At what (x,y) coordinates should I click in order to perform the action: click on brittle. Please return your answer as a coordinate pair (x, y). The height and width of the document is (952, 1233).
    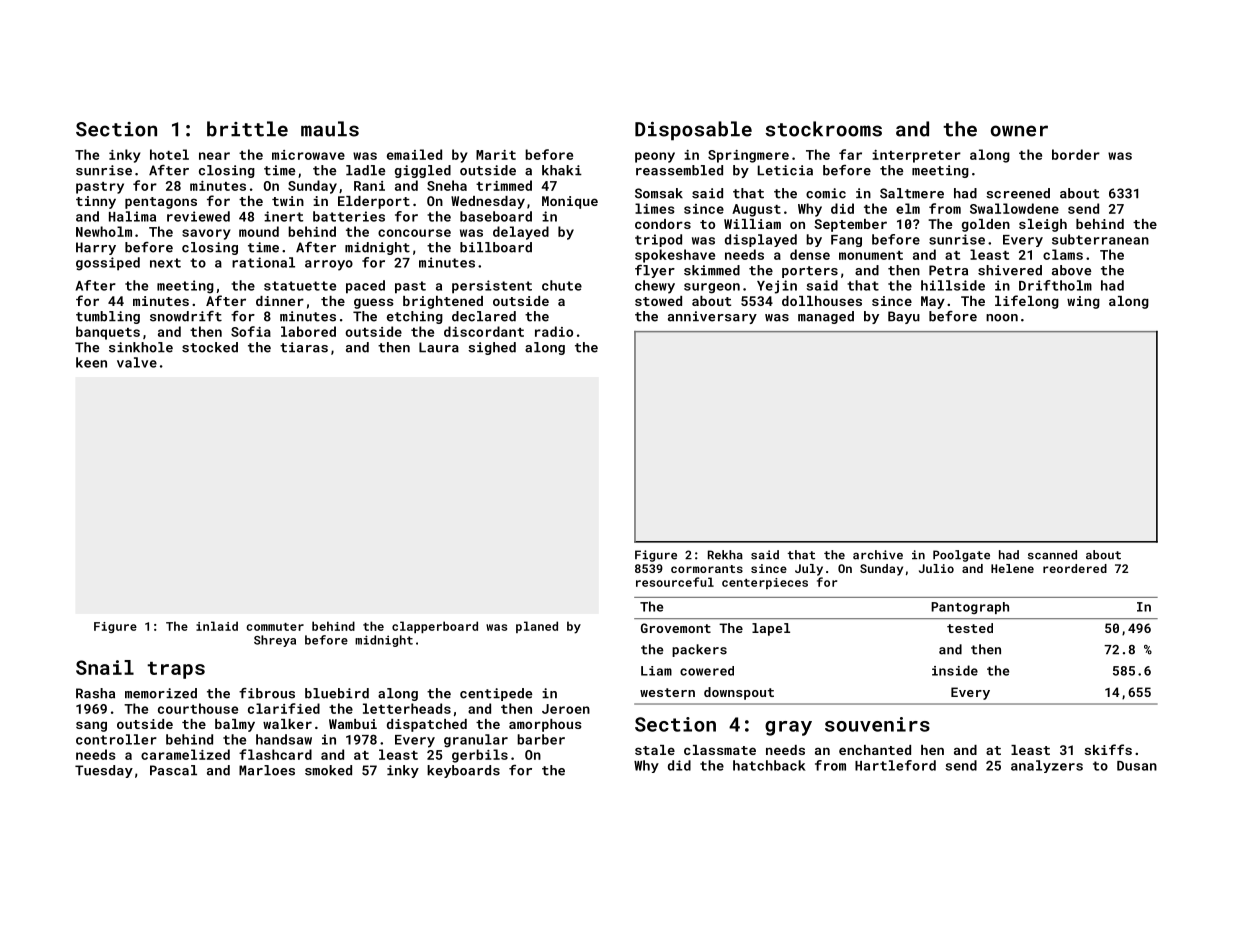
    Looking at the image, I should click on (247, 129).
